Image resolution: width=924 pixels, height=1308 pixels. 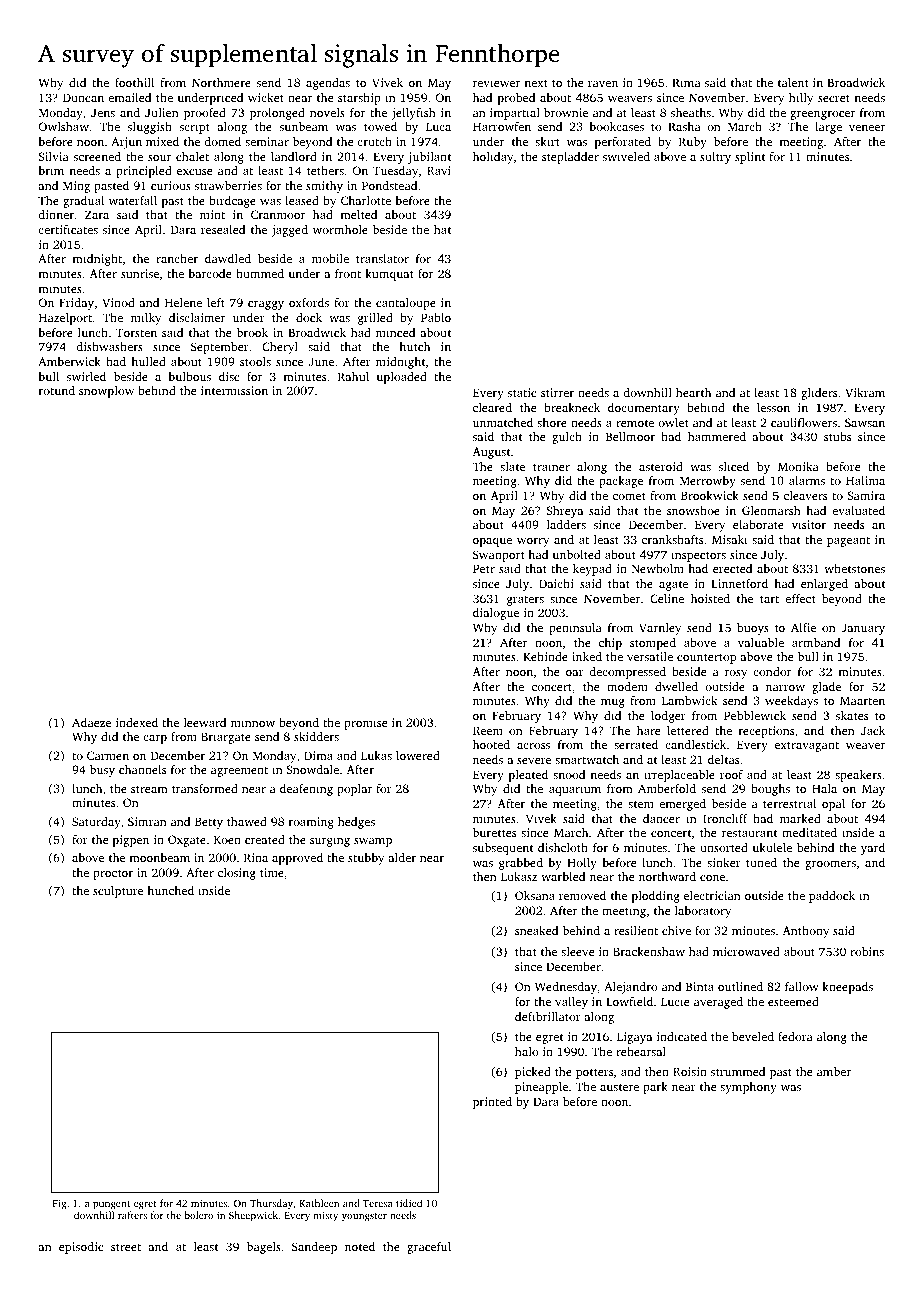 I want to click on splint, so click(x=750, y=158).
